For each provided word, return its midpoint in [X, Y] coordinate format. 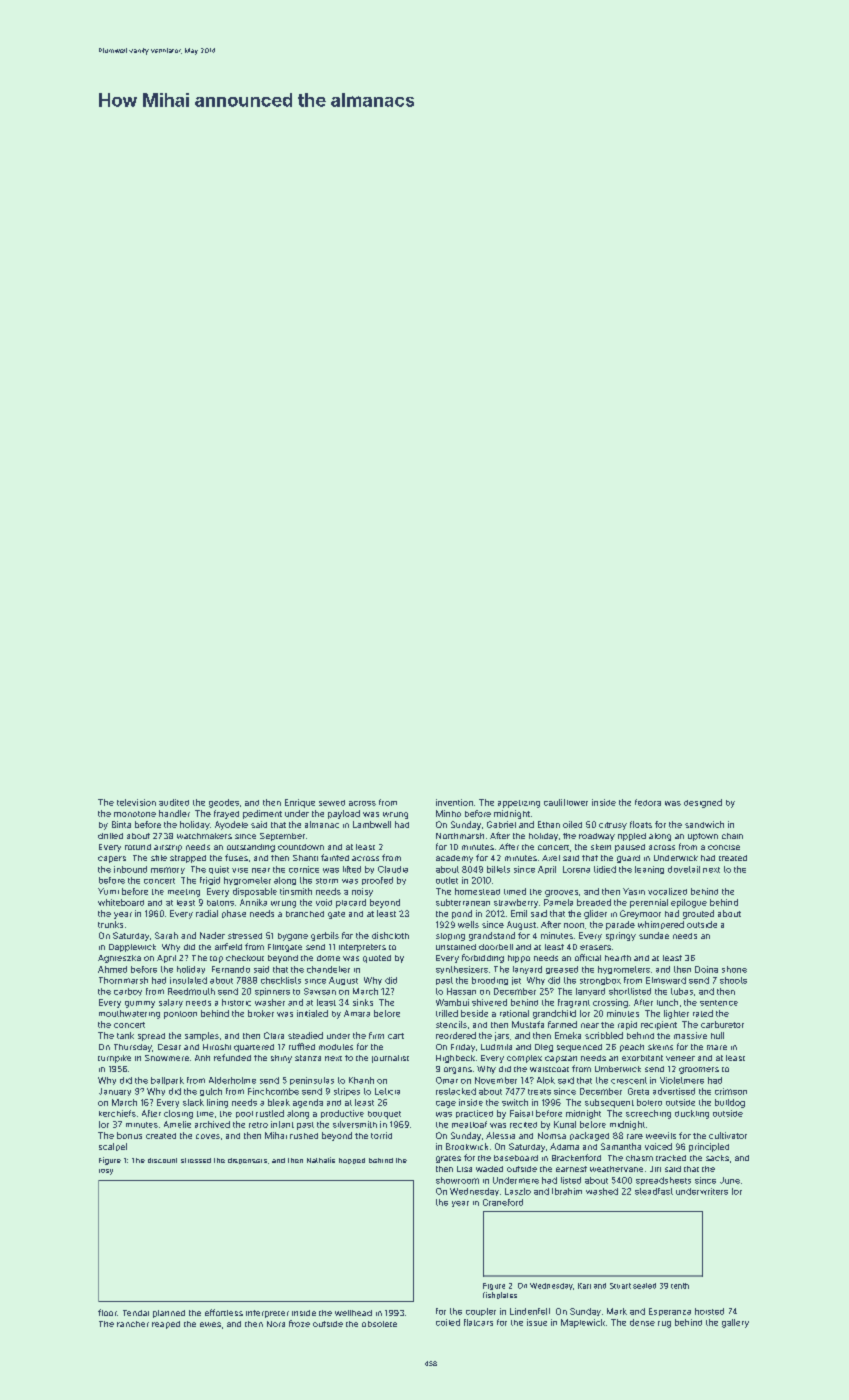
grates [448, 1159]
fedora [648, 802]
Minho [448, 813]
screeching [648, 1114]
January [115, 1092]
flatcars [478, 1322]
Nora [276, 1324]
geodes [224, 803]
